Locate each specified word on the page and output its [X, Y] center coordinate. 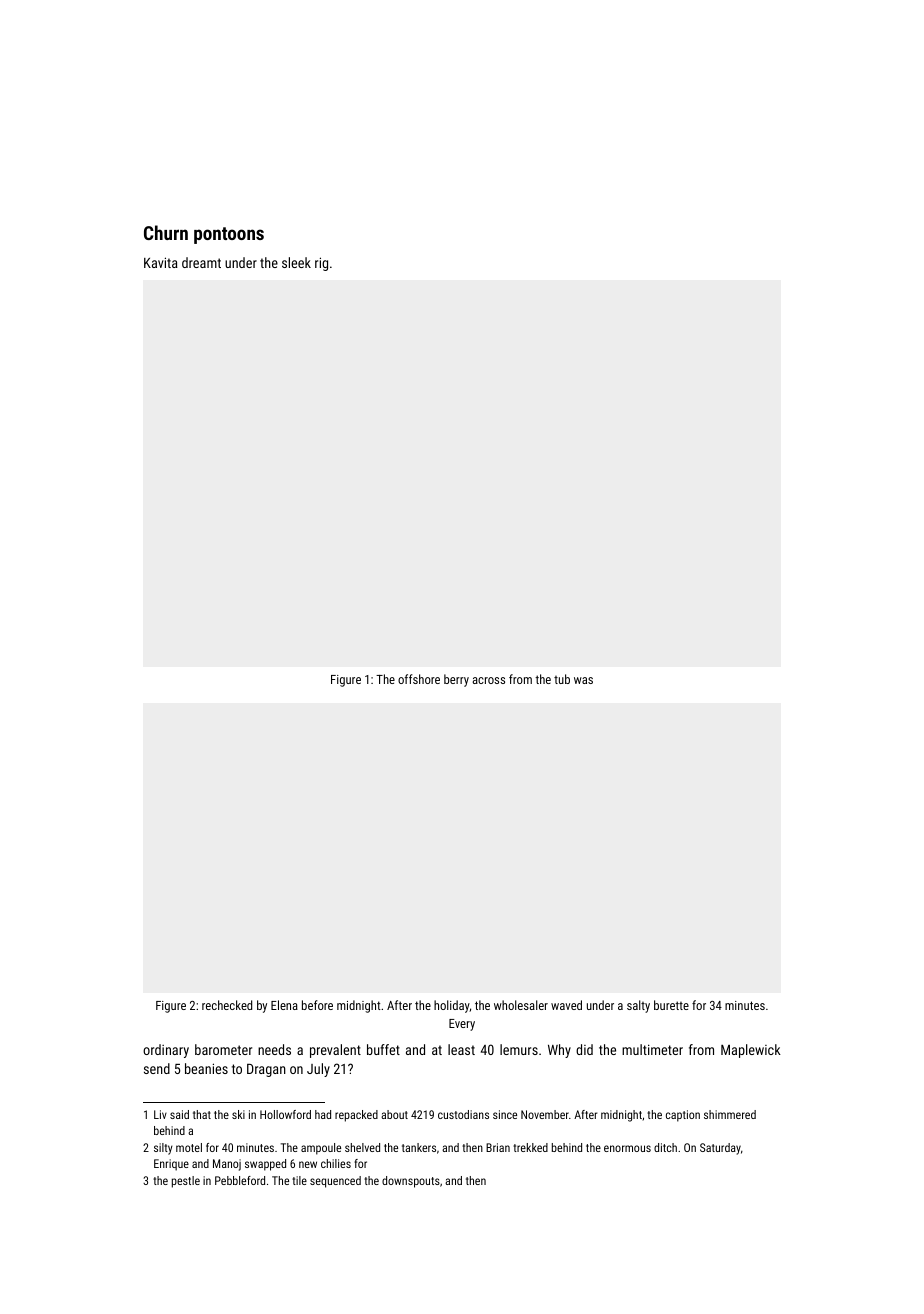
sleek [296, 262]
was [583, 680]
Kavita [161, 262]
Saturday [720, 1149]
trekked [530, 1147]
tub [562, 679]
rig [321, 264]
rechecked [227, 1005]
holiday [452, 1006]
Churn [166, 232]
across [488, 680]
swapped [265, 1165]
